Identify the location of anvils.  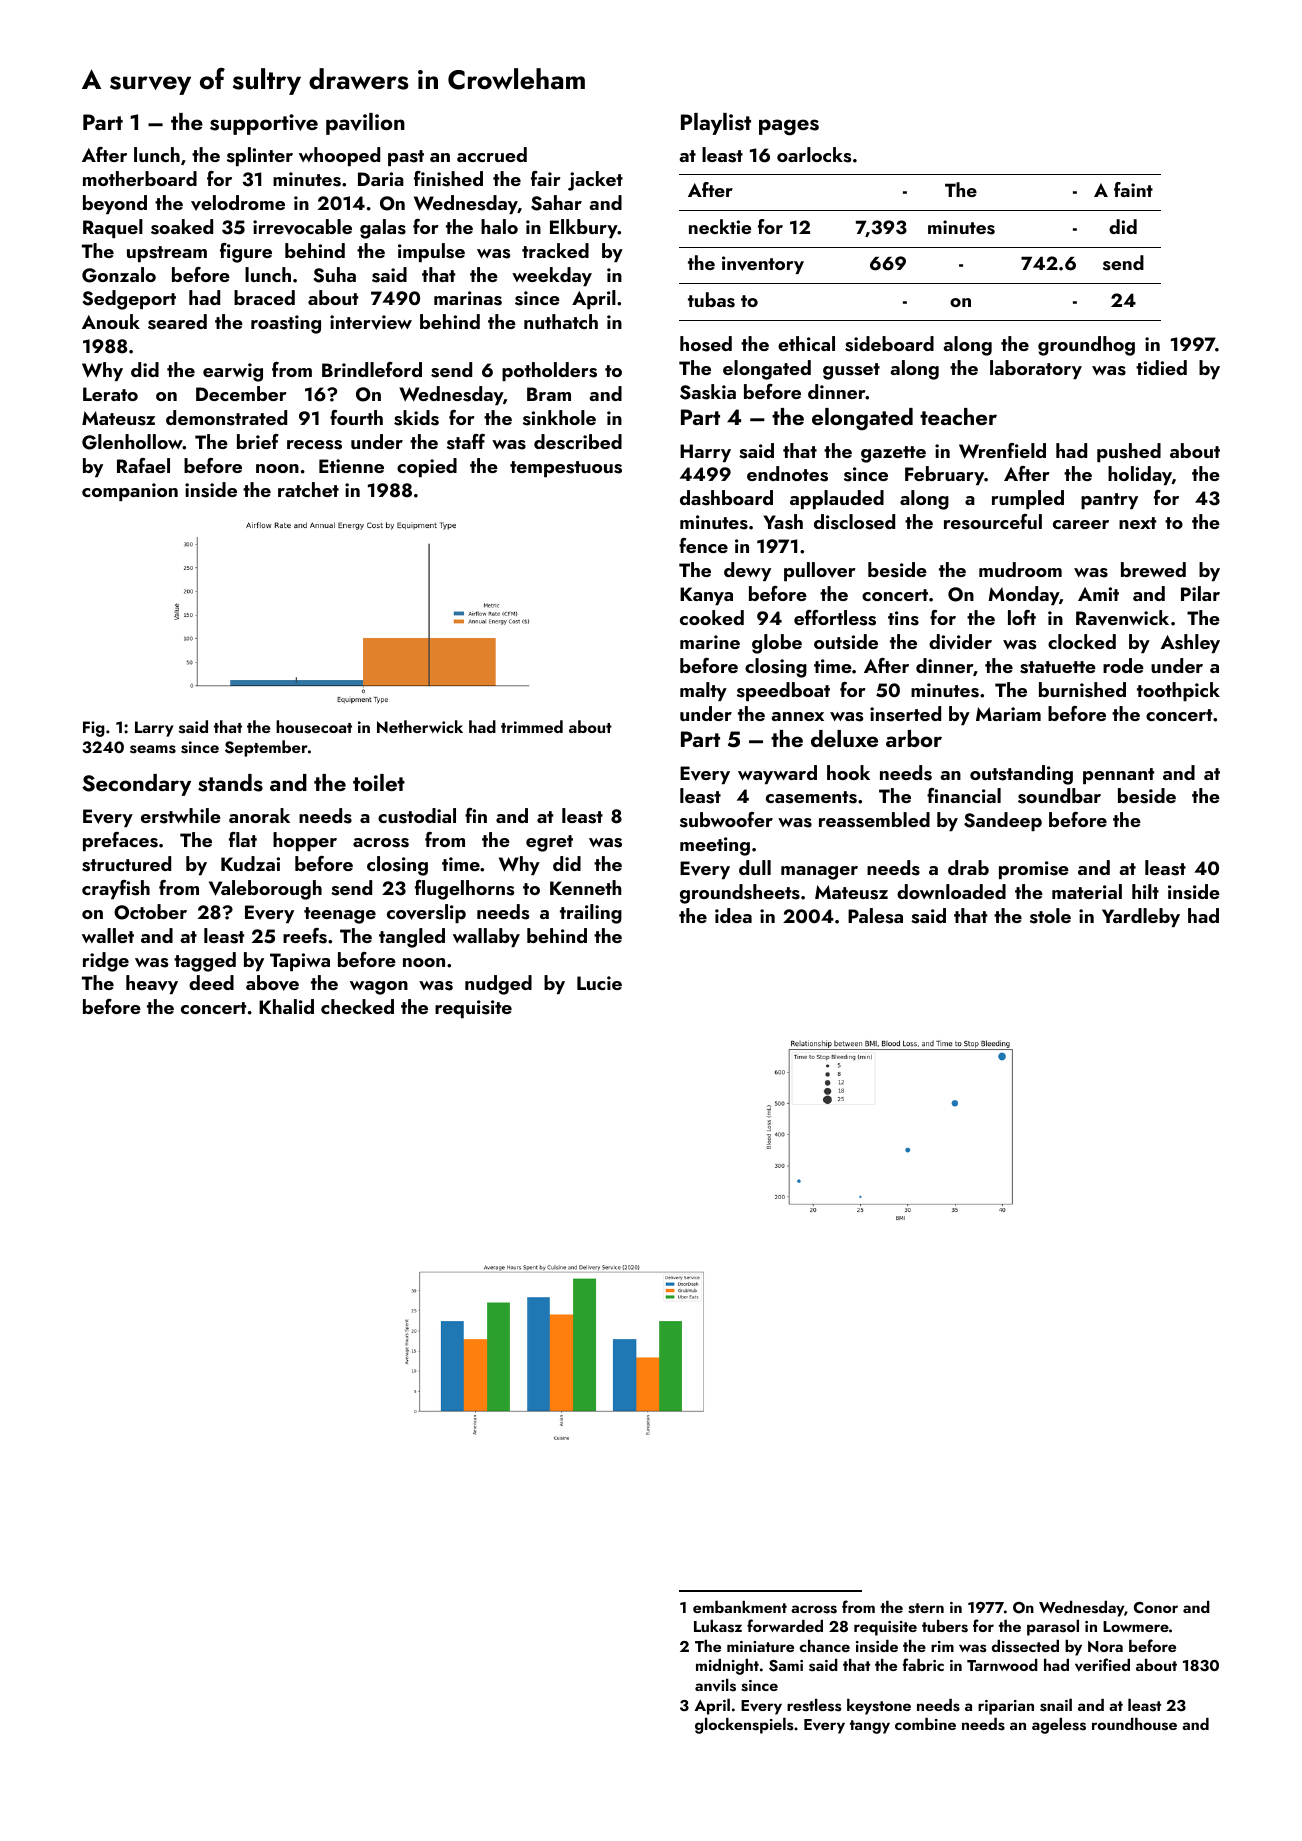
(715, 1685).
